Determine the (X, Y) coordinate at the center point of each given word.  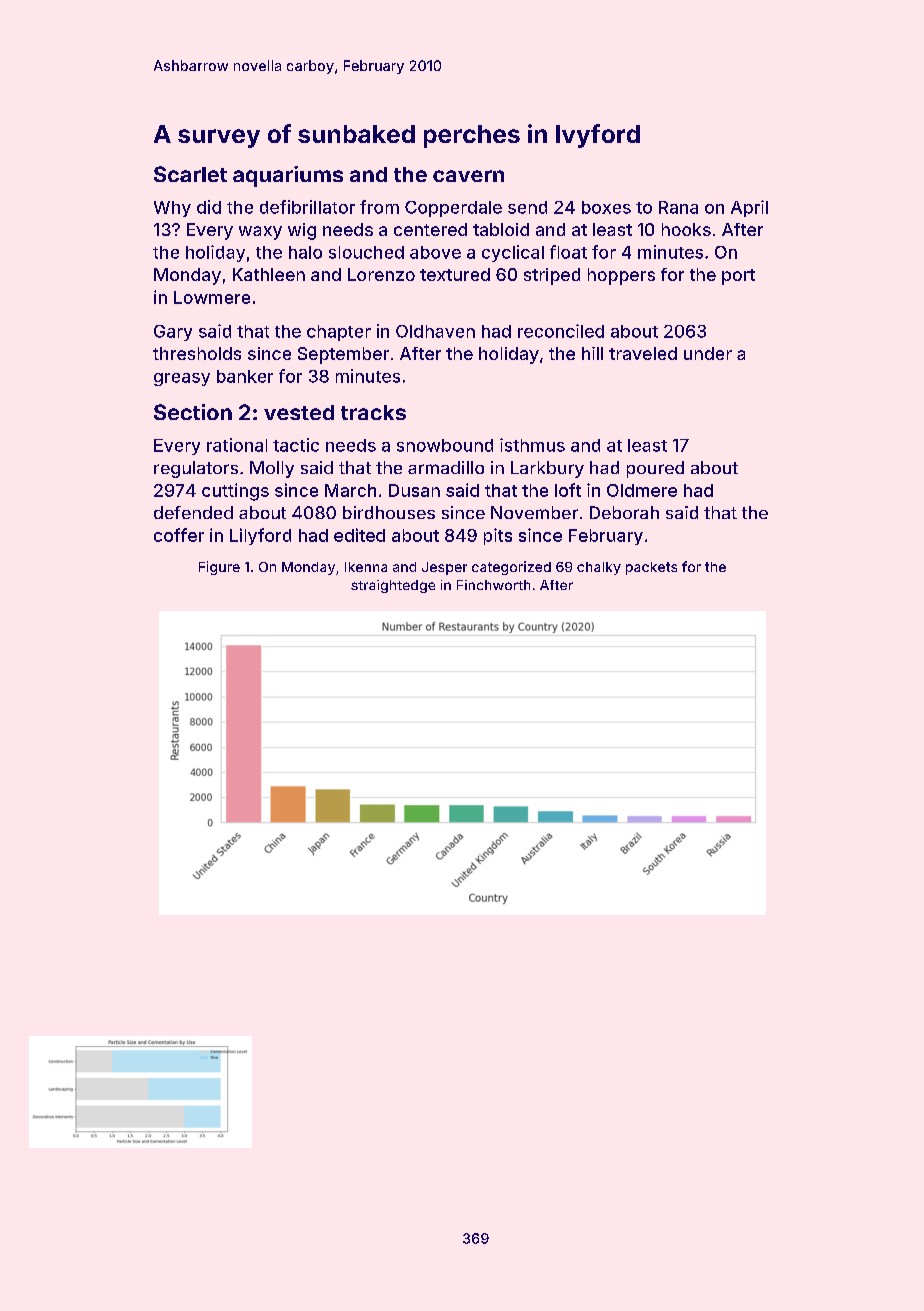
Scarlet (190, 174)
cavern (468, 176)
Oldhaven (435, 331)
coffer (179, 535)
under (708, 353)
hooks (686, 229)
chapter (339, 333)
